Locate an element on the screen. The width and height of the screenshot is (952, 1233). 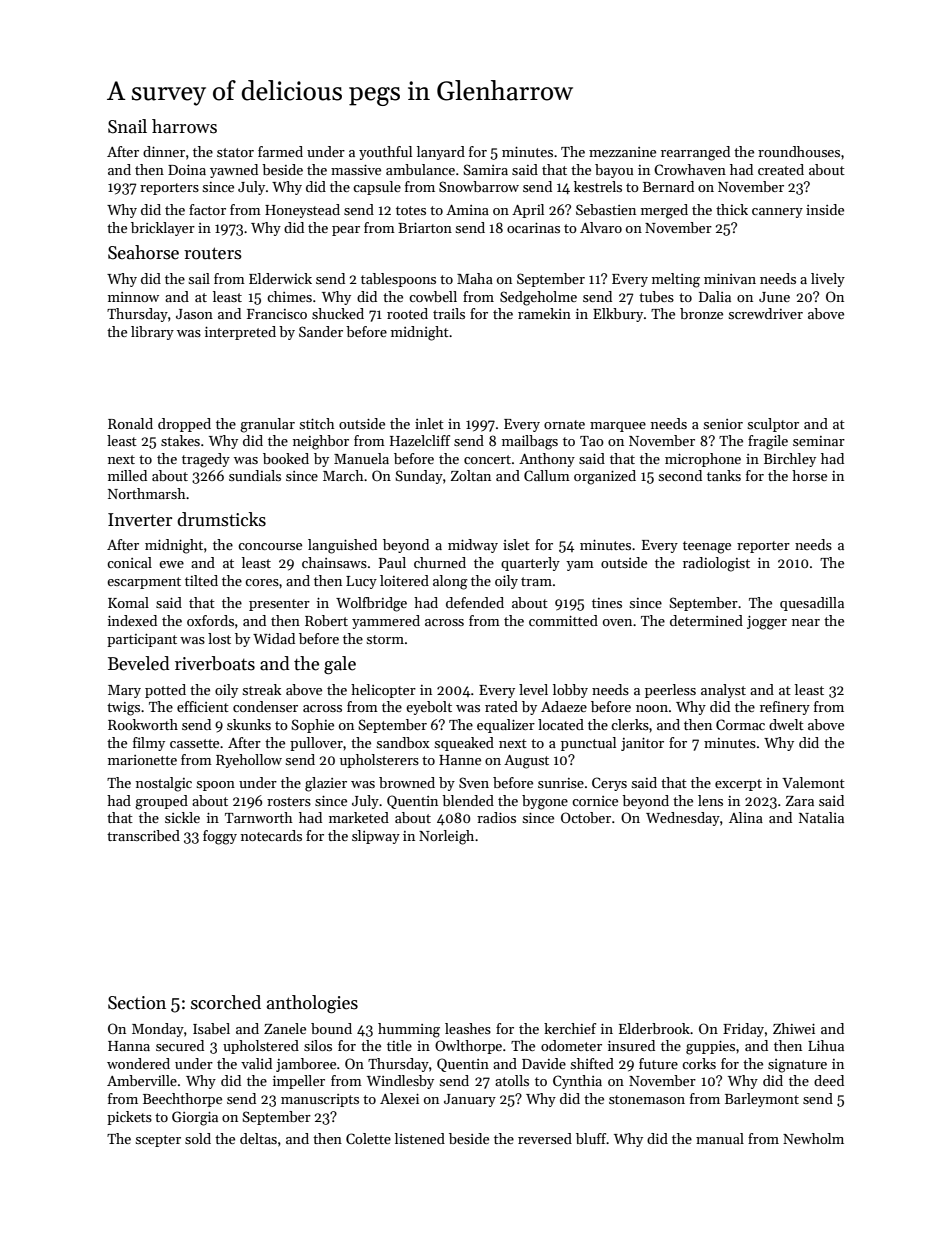
granular is located at coordinates (267, 425).
